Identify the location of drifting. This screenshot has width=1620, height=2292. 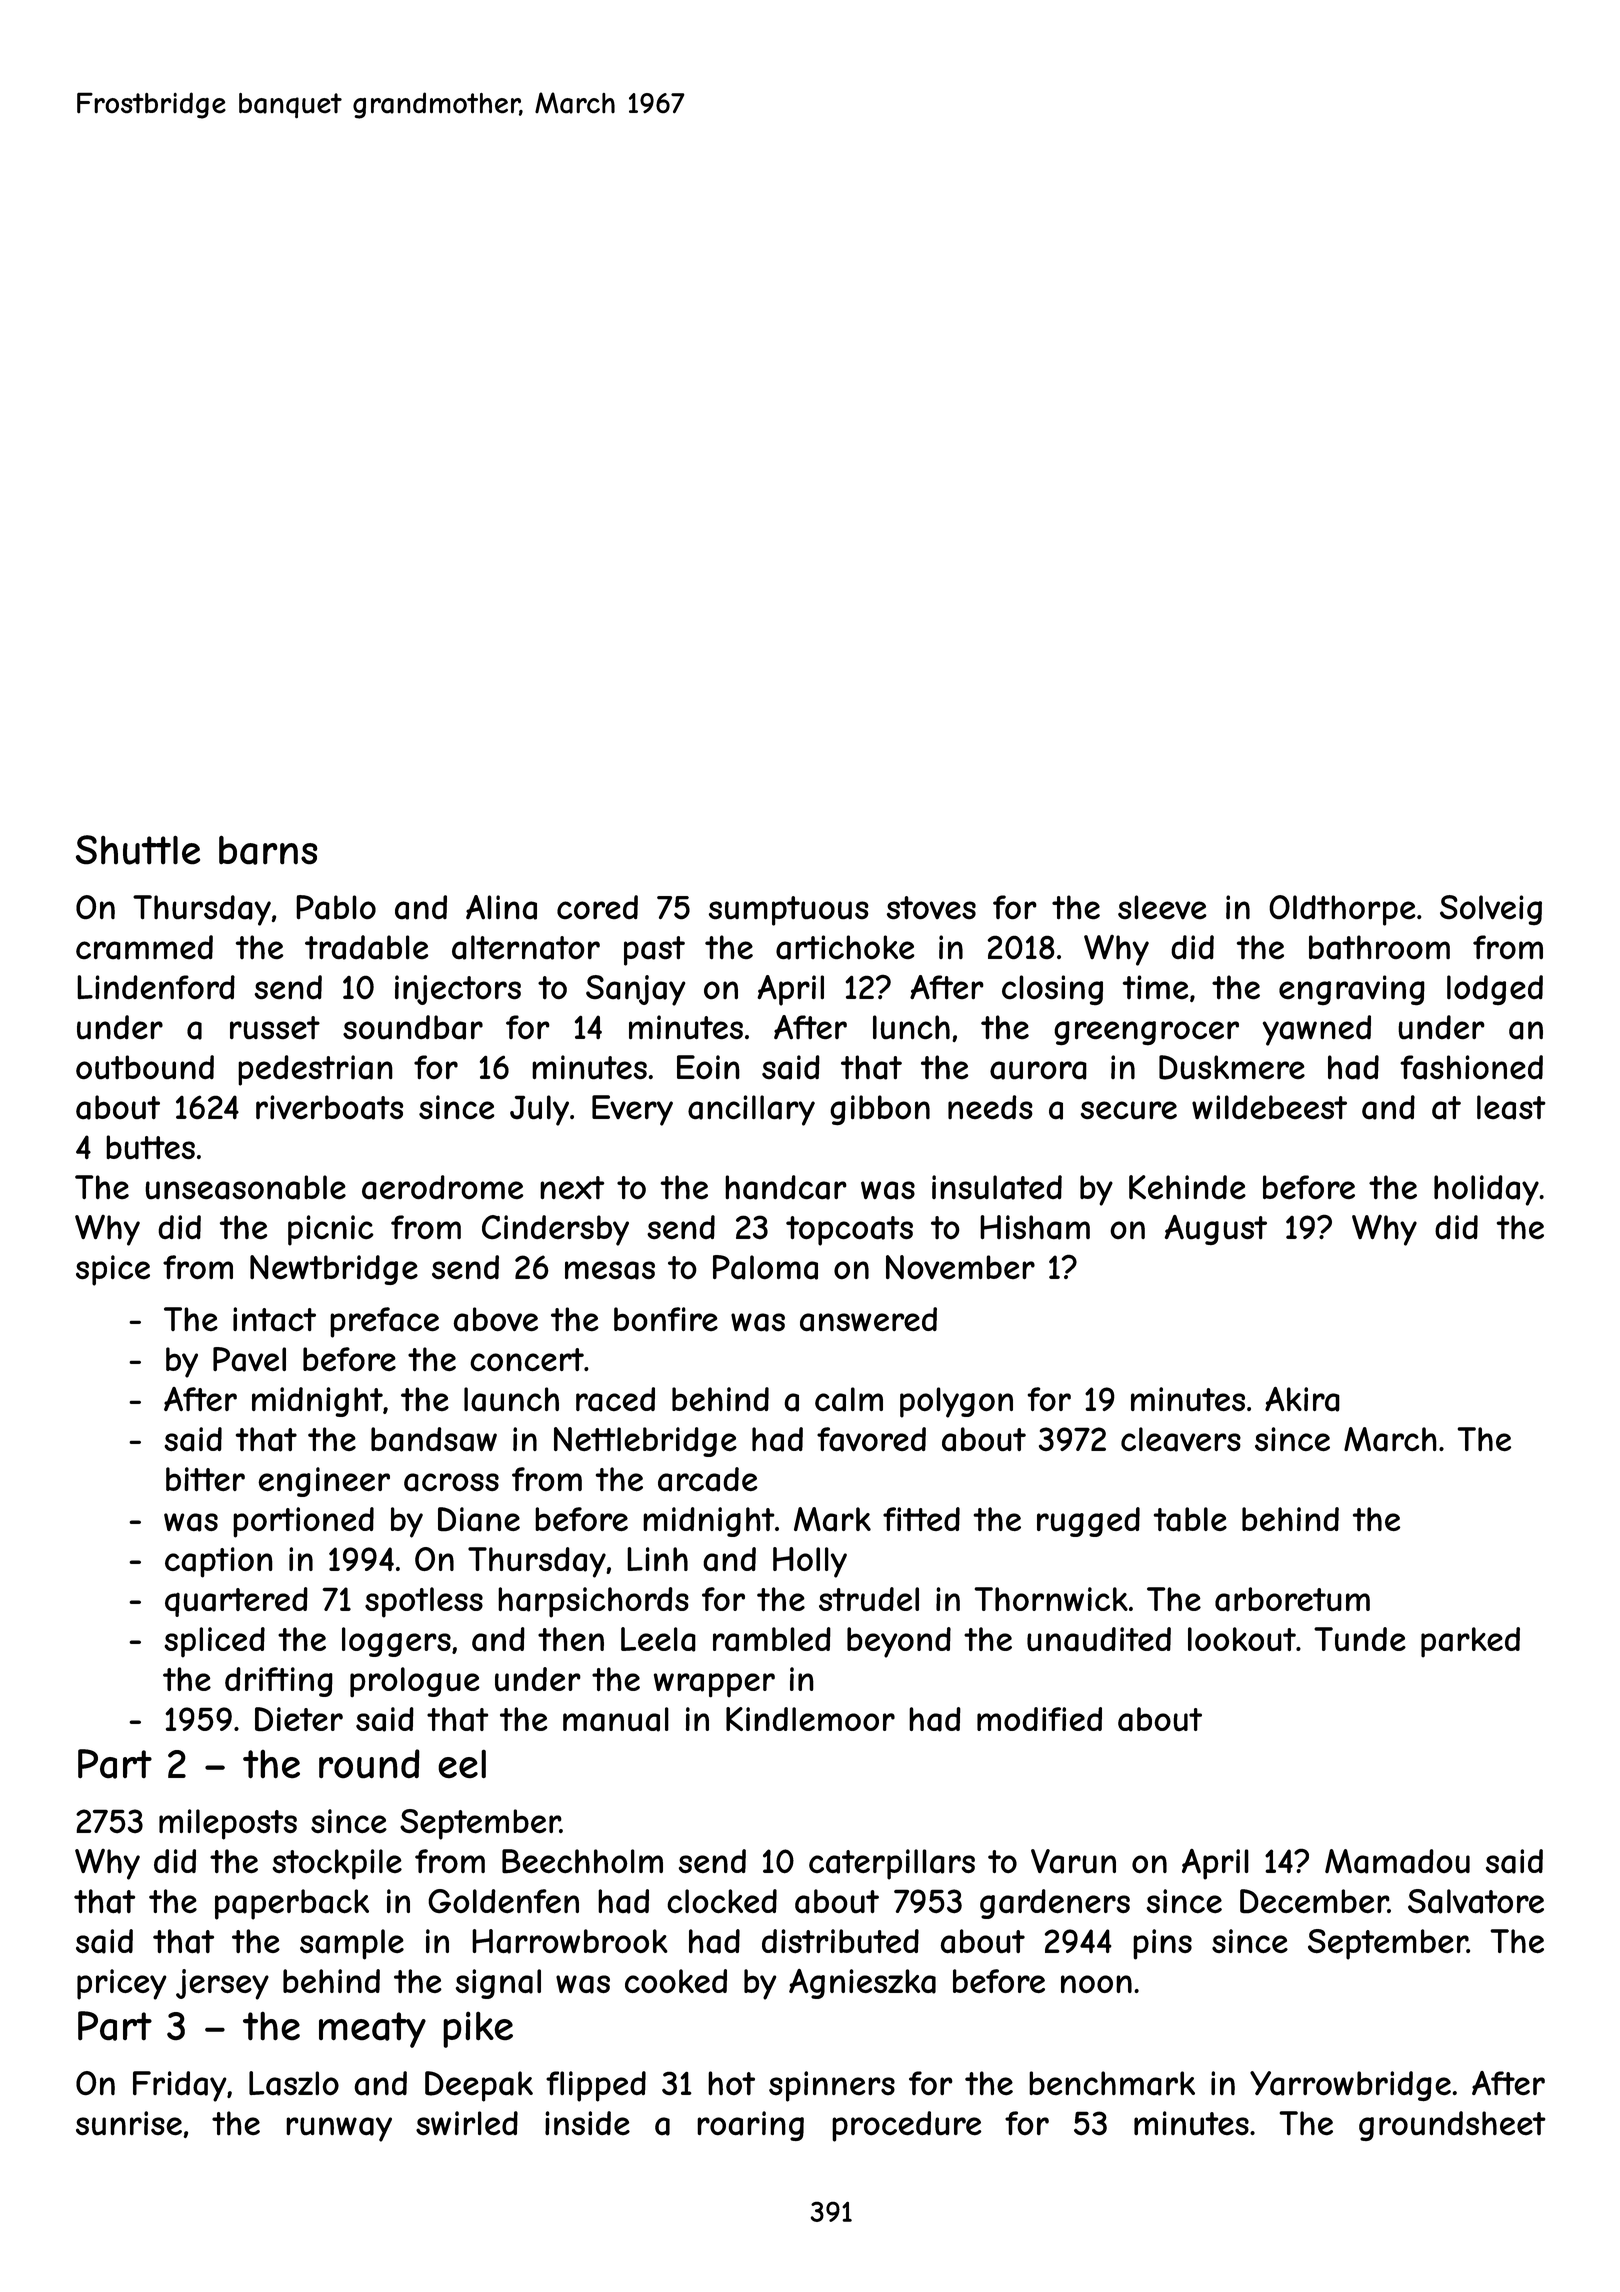
(279, 1682).
